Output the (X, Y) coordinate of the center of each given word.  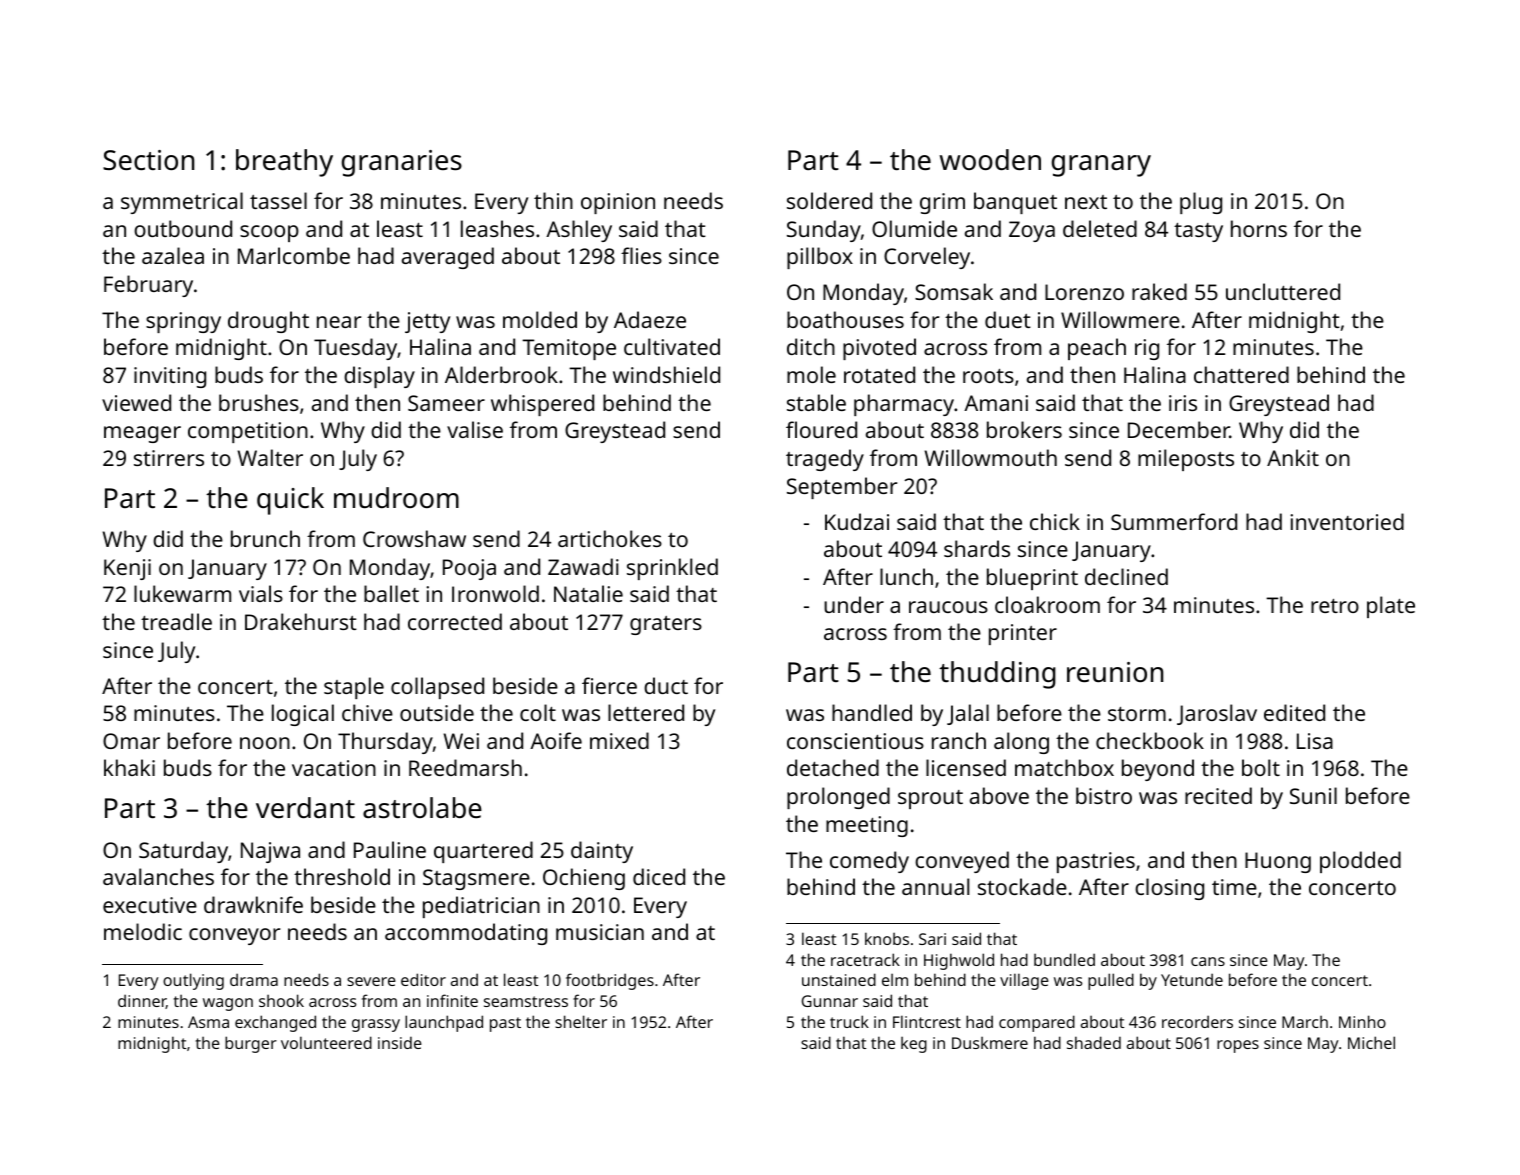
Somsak (954, 291)
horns (1259, 228)
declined (1126, 576)
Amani (996, 403)
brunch (265, 538)
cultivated (672, 346)
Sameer (446, 403)
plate (1391, 607)
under (854, 604)
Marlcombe (294, 255)
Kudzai (857, 521)
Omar (131, 741)
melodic (143, 931)
